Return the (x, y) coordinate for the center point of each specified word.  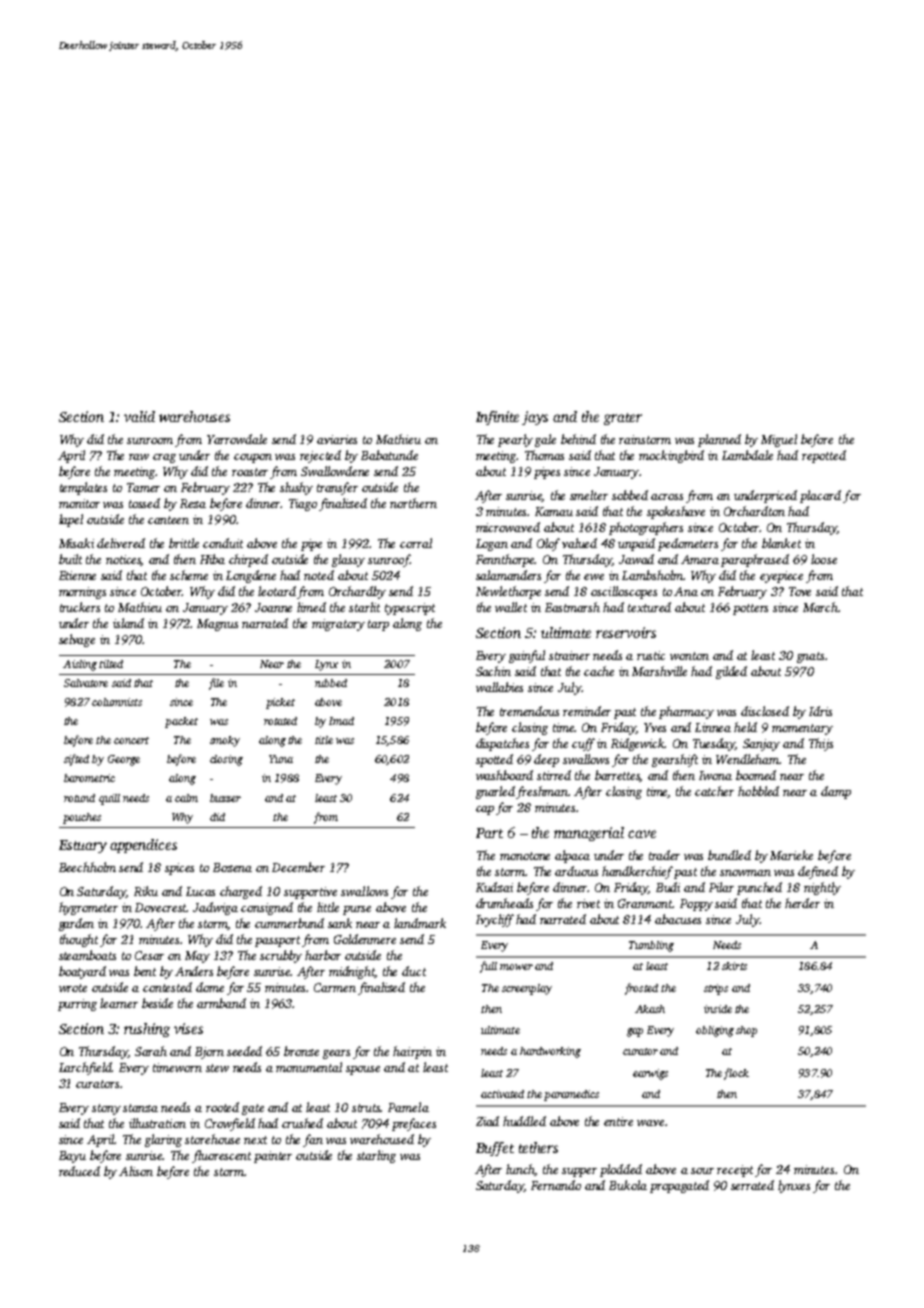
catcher (714, 791)
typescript (410, 609)
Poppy (696, 905)
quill (109, 799)
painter (273, 1157)
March (820, 607)
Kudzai (494, 887)
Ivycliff (495, 920)
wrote (73, 988)
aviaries (337, 439)
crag (164, 458)
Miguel (779, 440)
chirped (248, 560)
